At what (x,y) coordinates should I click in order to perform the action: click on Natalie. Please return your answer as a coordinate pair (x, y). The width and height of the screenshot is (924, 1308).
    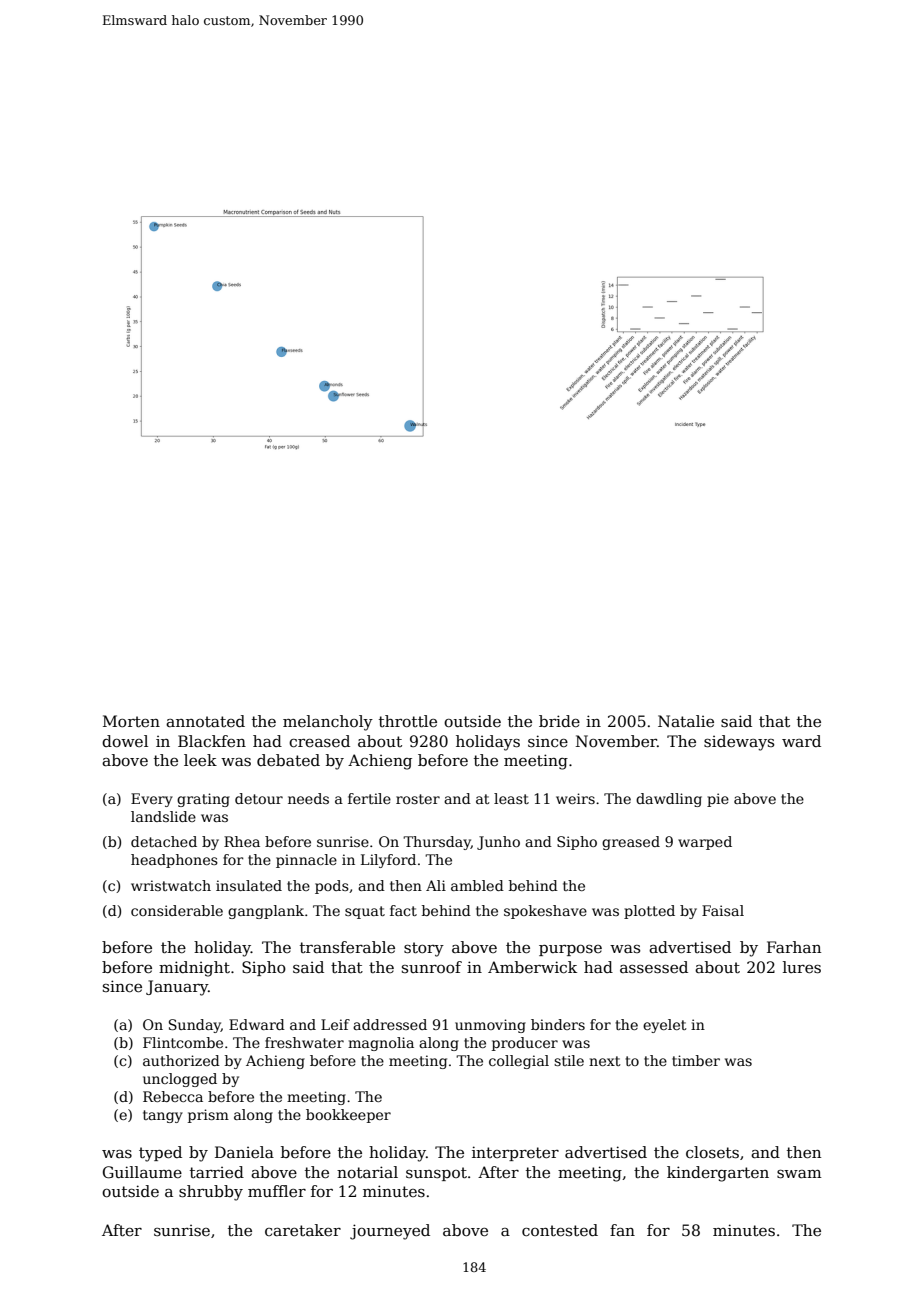
    Looking at the image, I should click on (686, 721).
